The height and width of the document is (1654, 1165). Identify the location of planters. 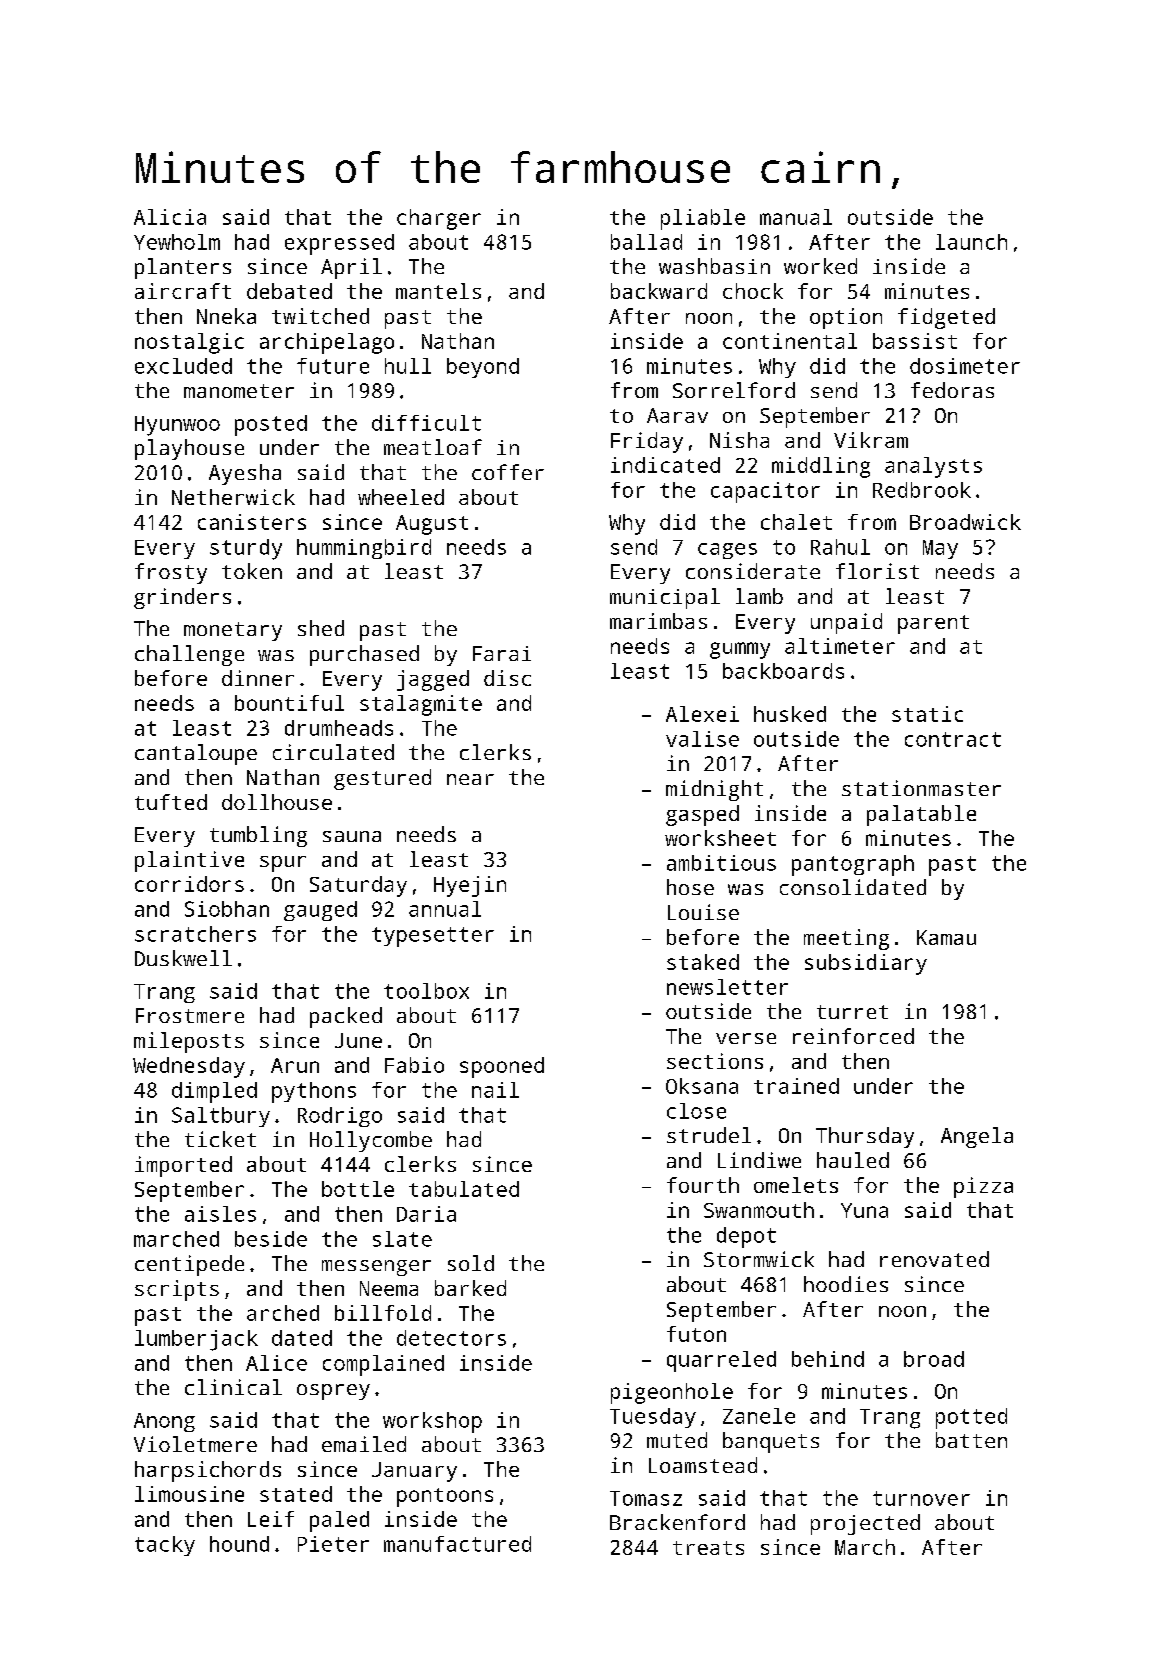
(183, 268).
